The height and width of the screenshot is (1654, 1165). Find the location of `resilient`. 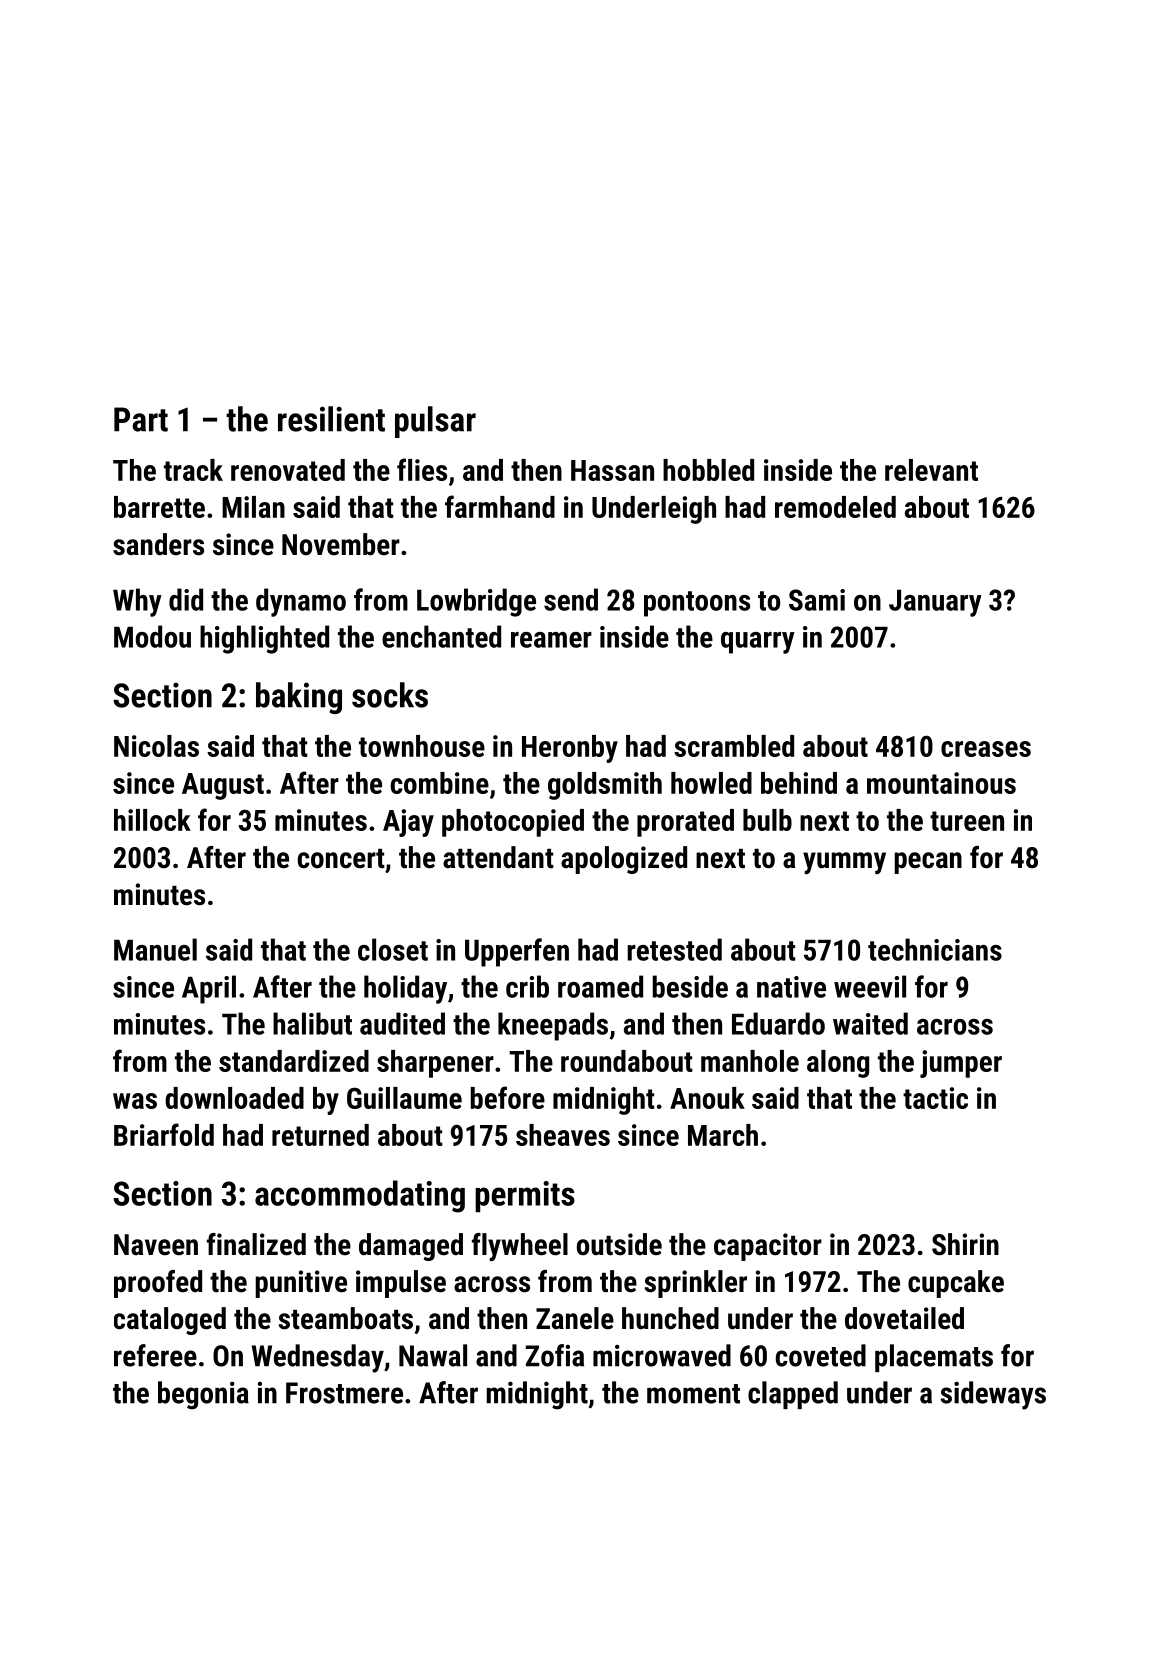

resilient is located at coordinates (331, 419).
